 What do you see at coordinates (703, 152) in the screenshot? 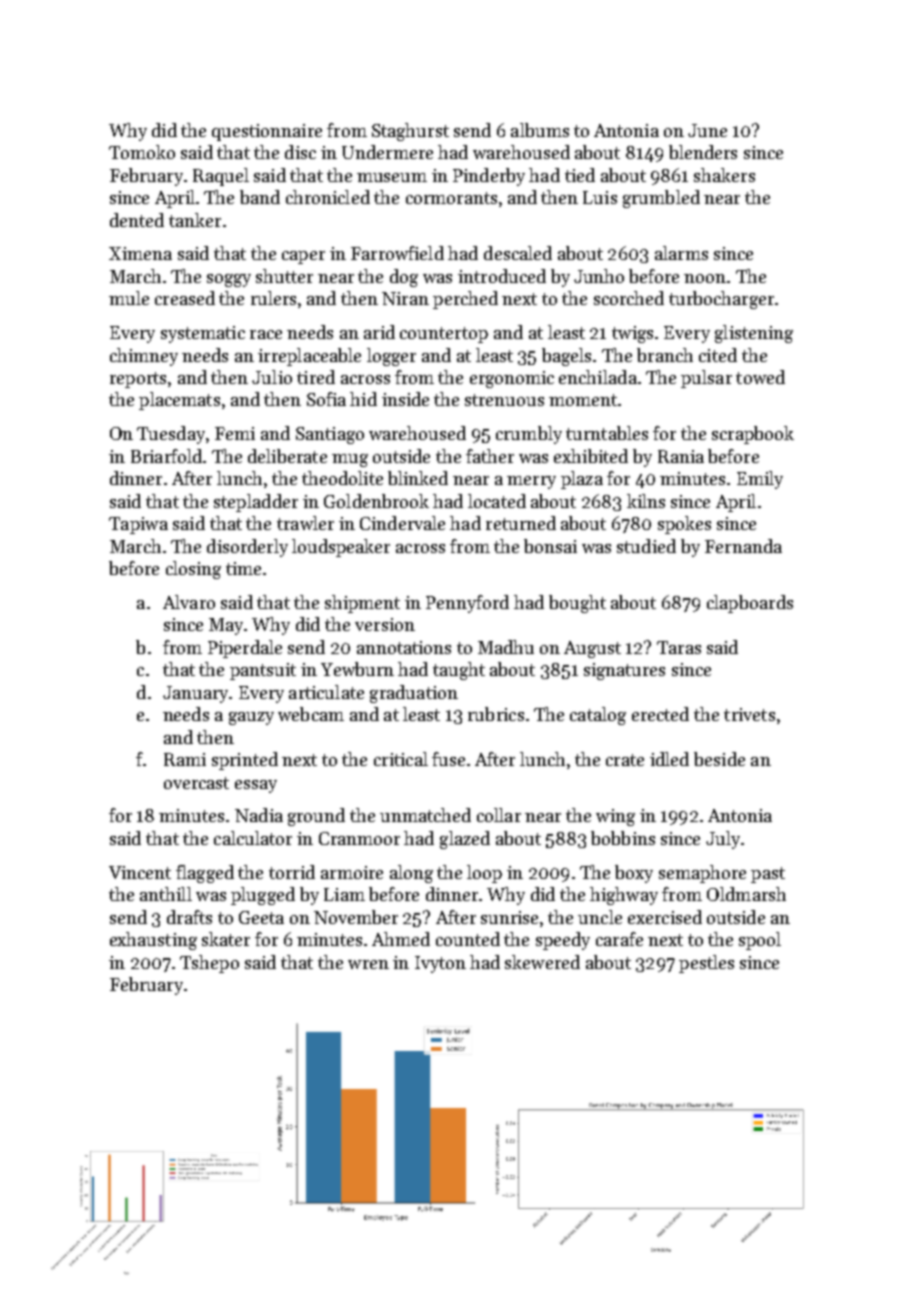
I see `blenders` at bounding box center [703, 152].
